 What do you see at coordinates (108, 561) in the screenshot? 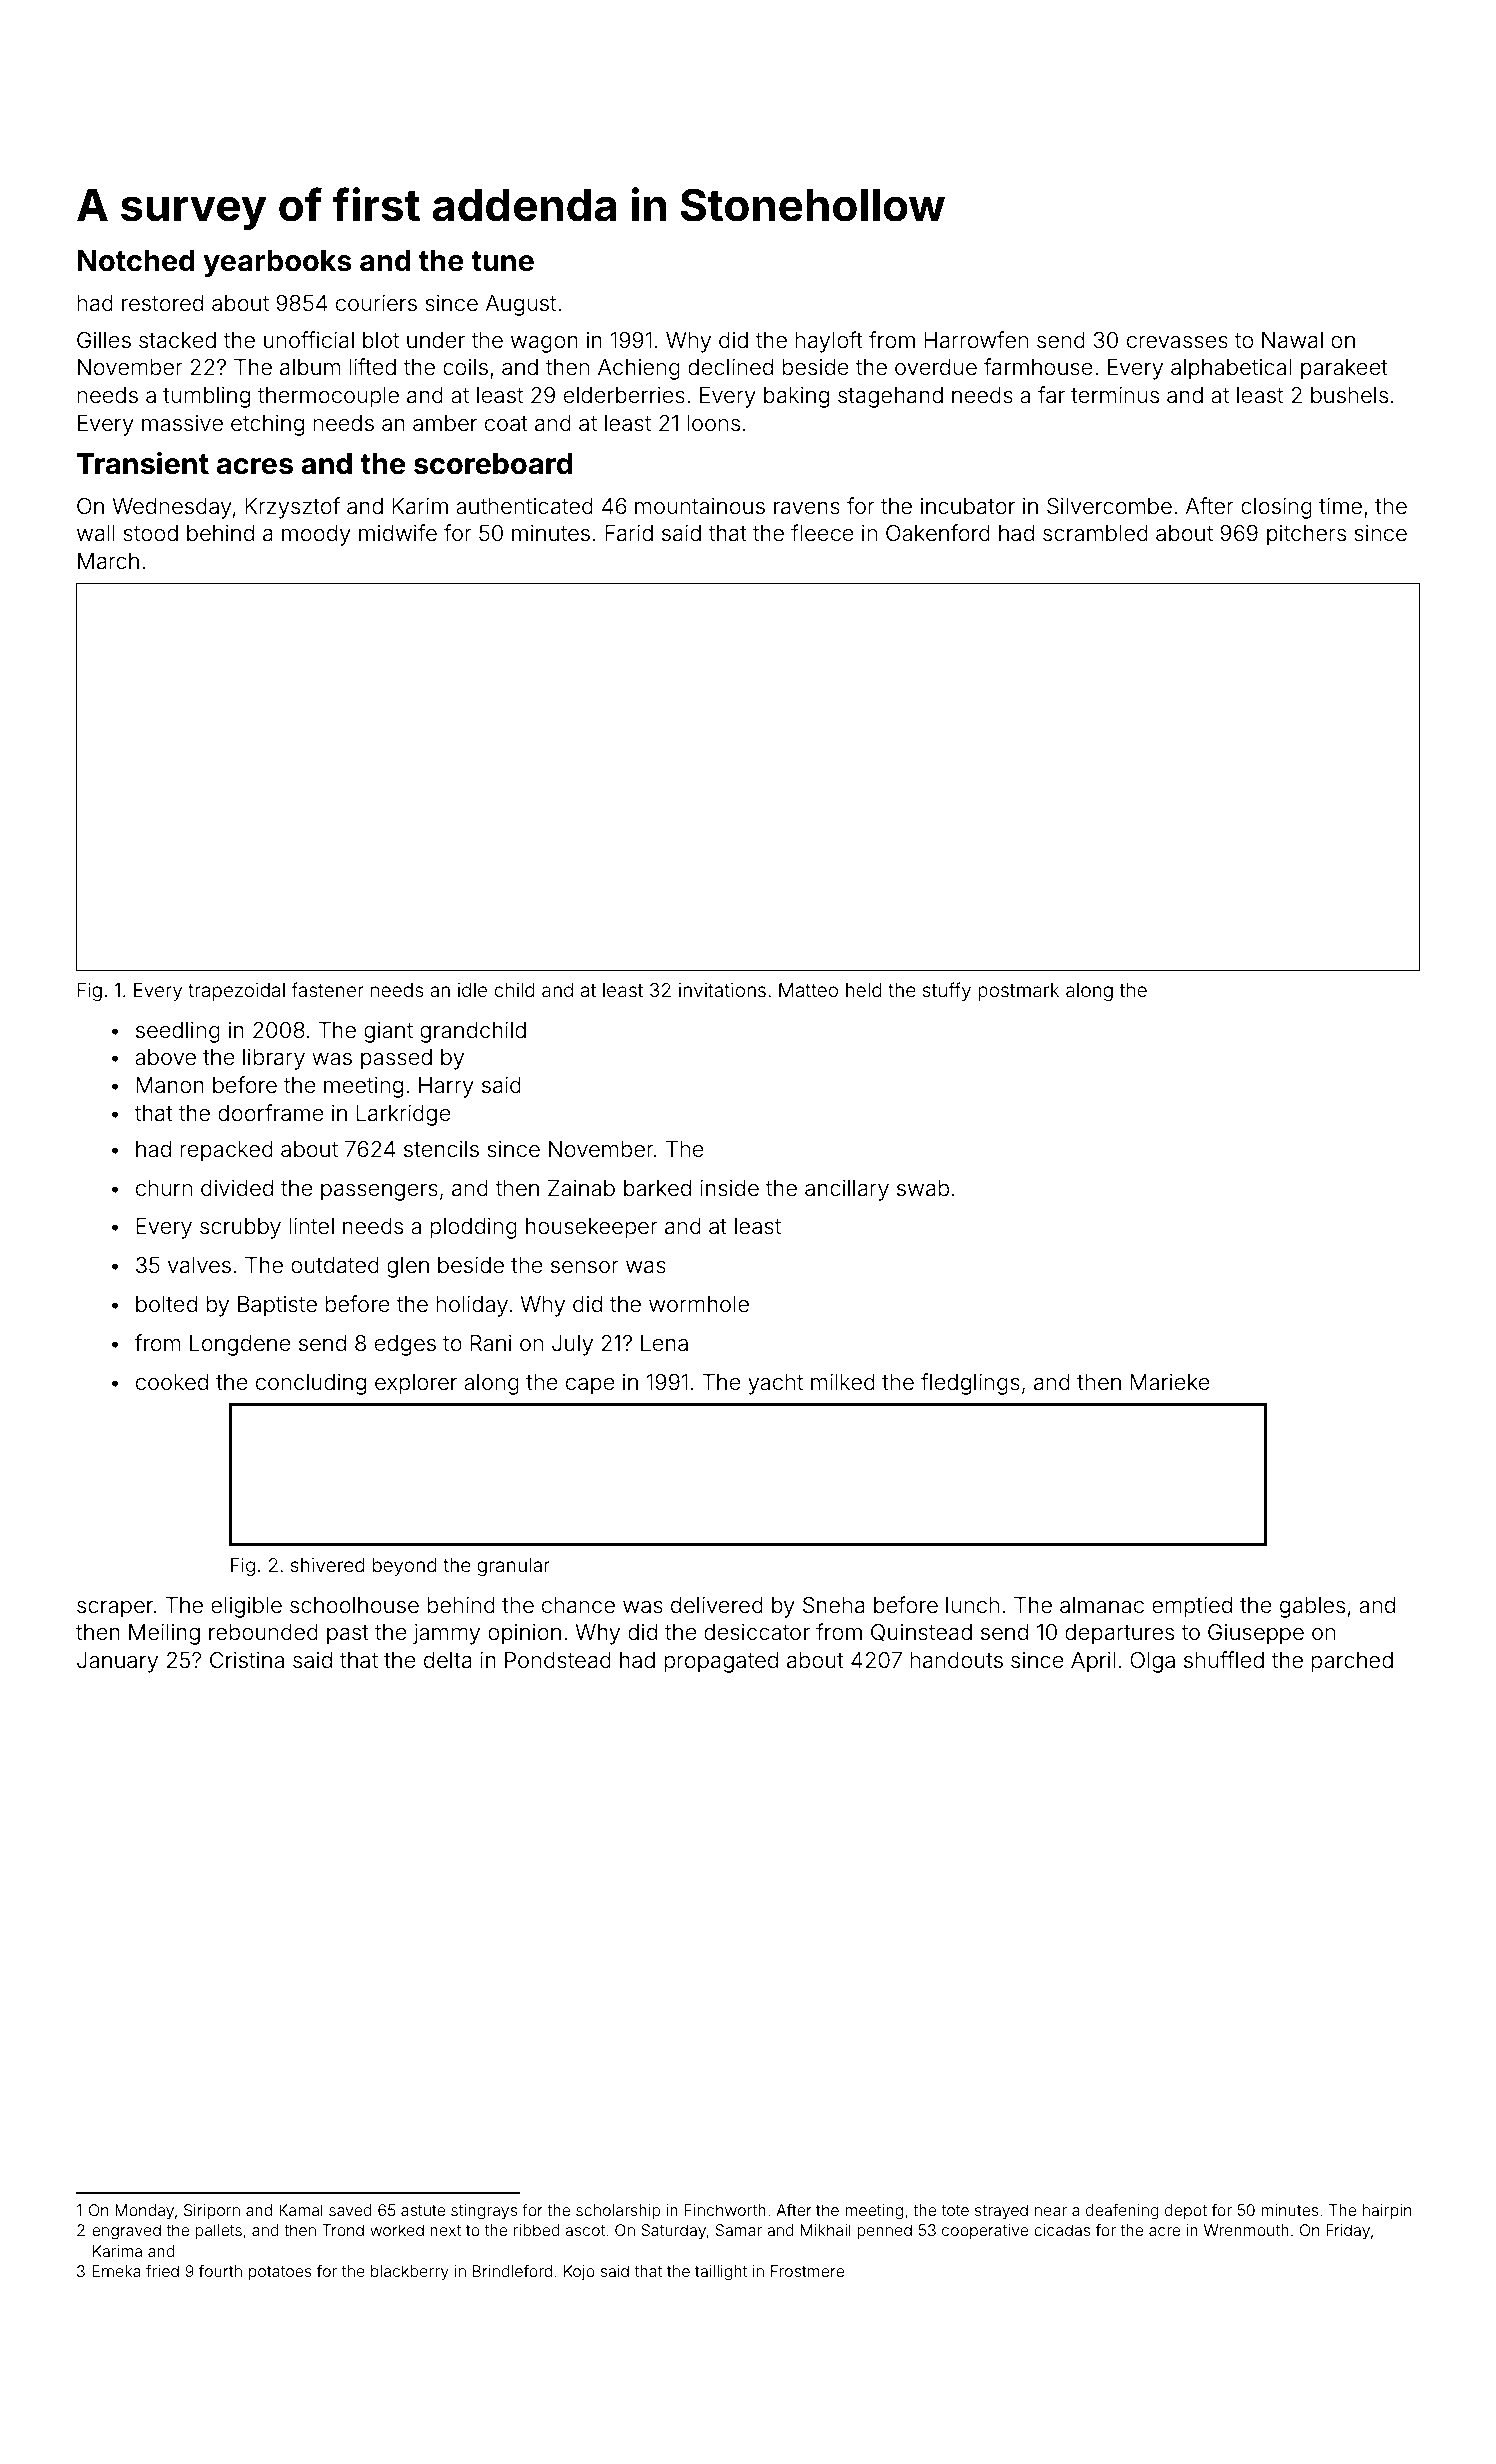
I see `March` at bounding box center [108, 561].
